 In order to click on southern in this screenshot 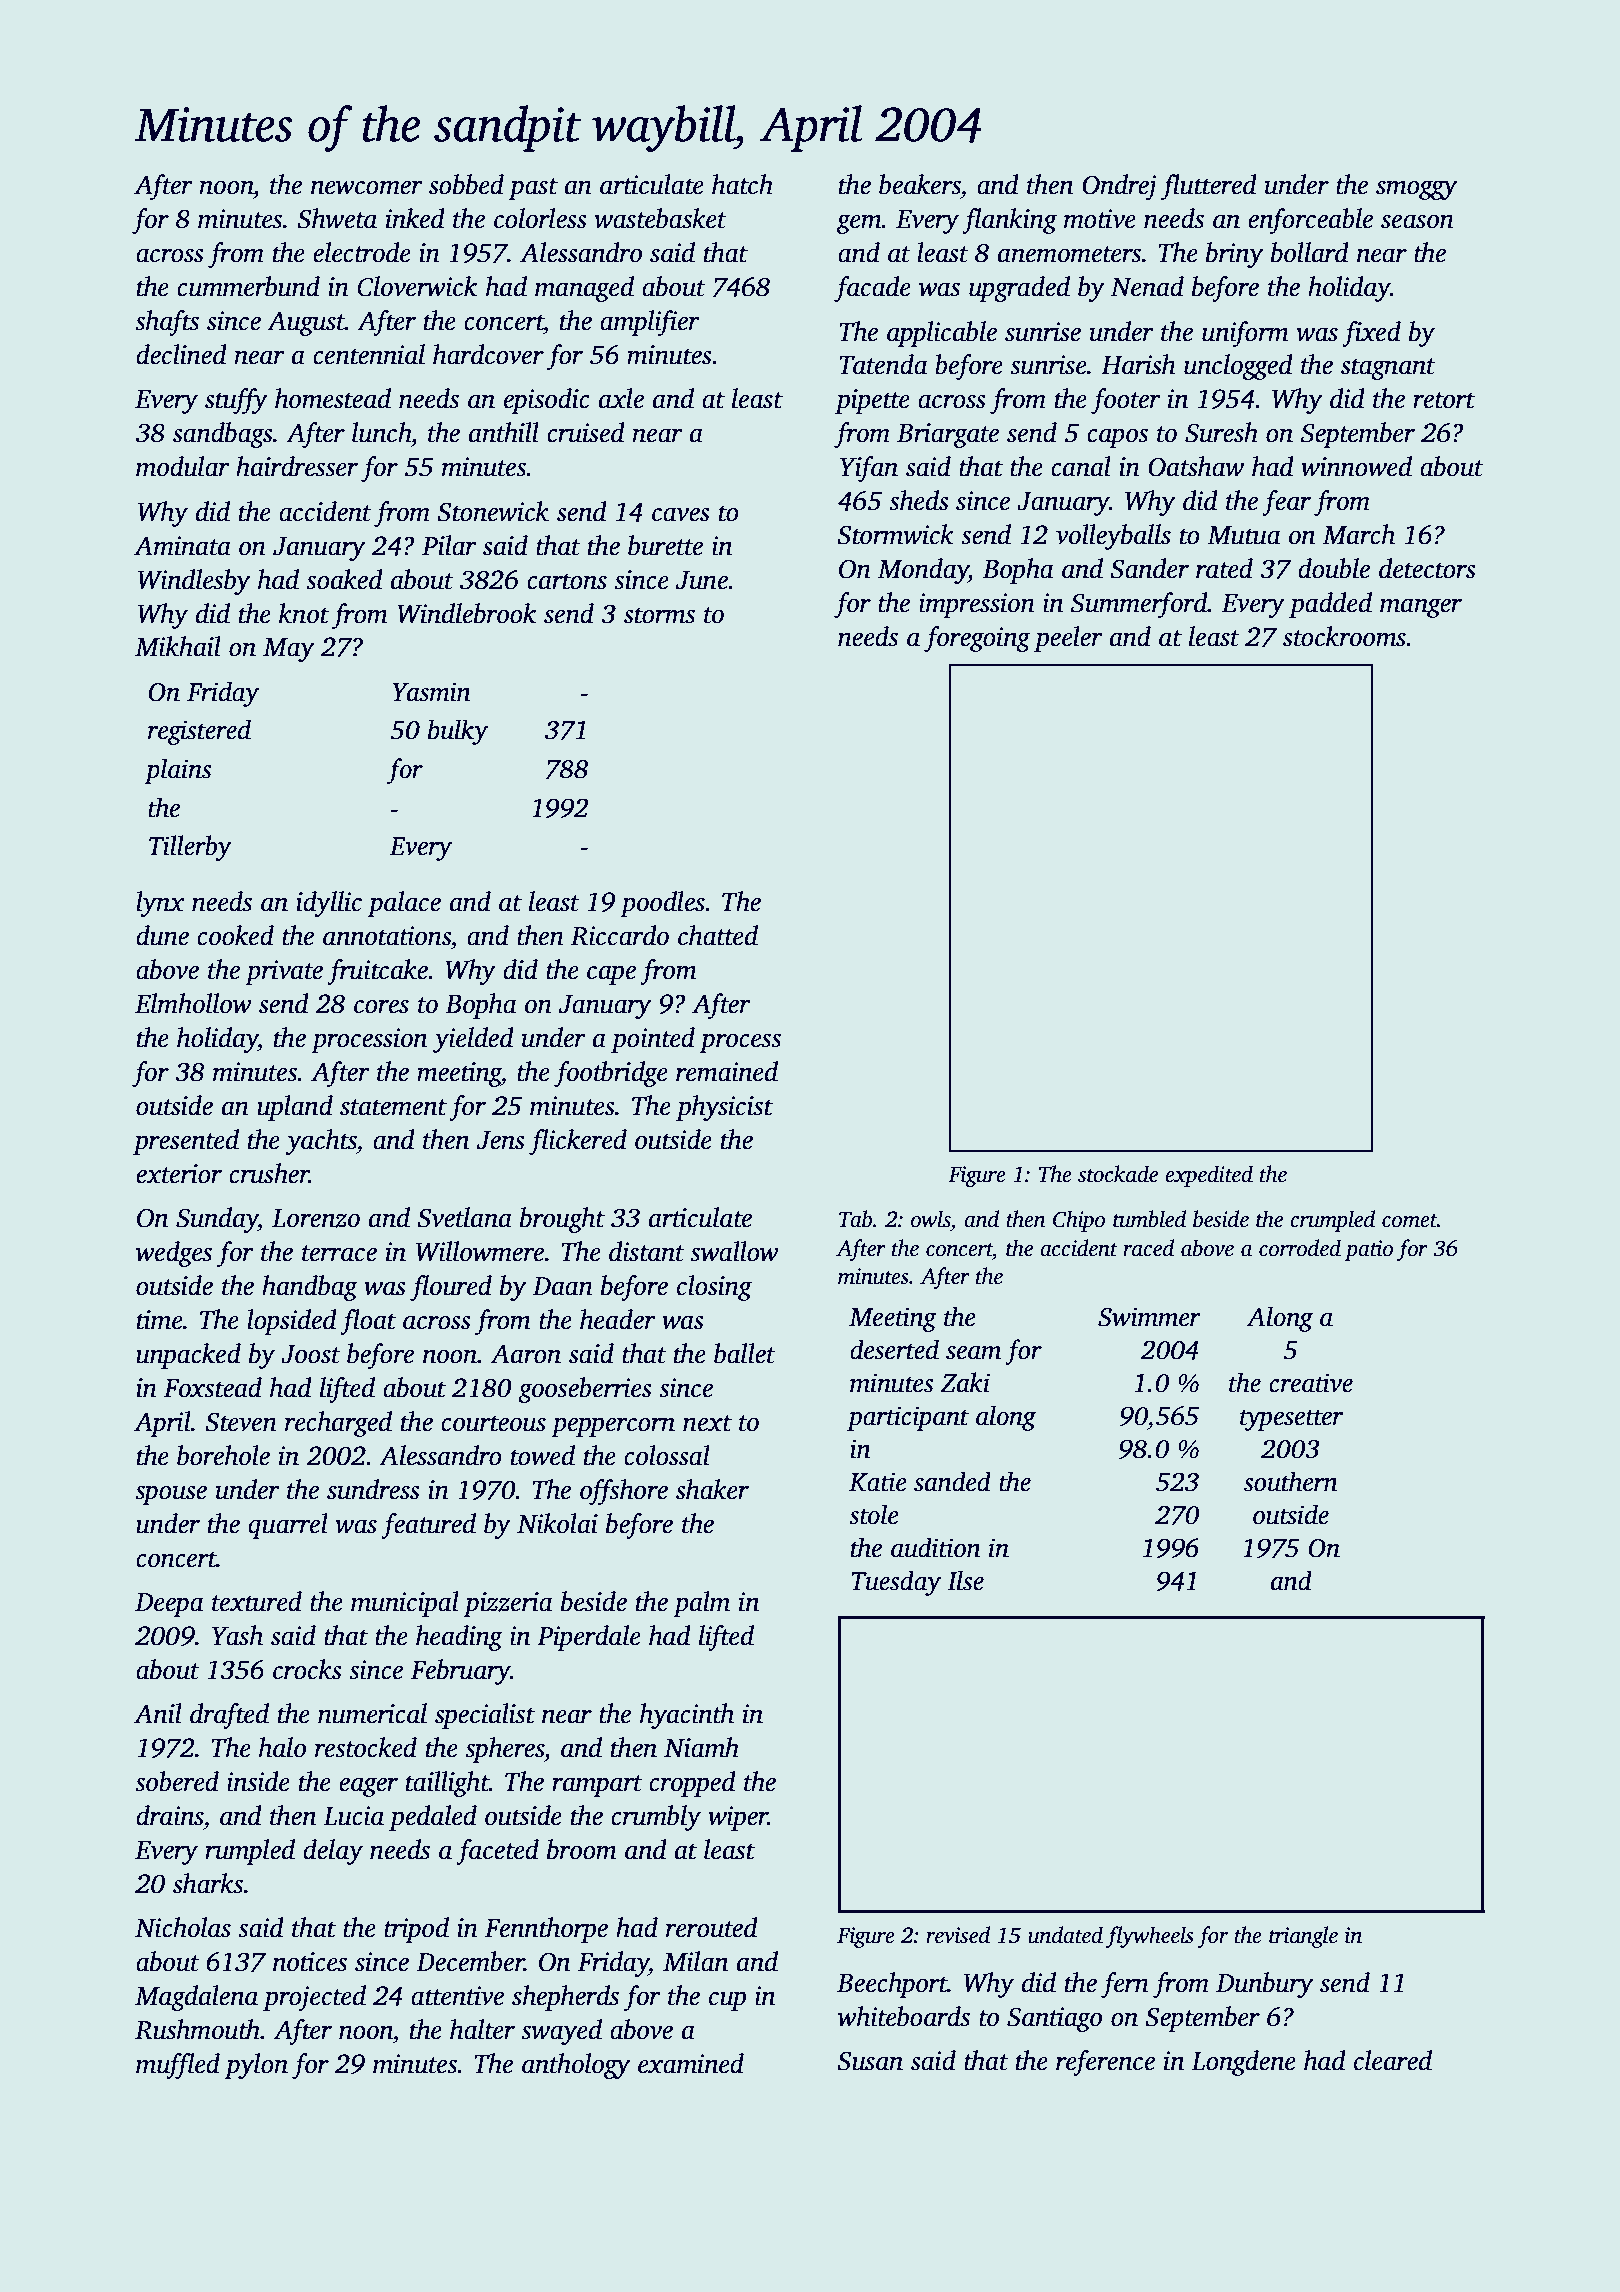, I will do `click(1291, 1481)`.
